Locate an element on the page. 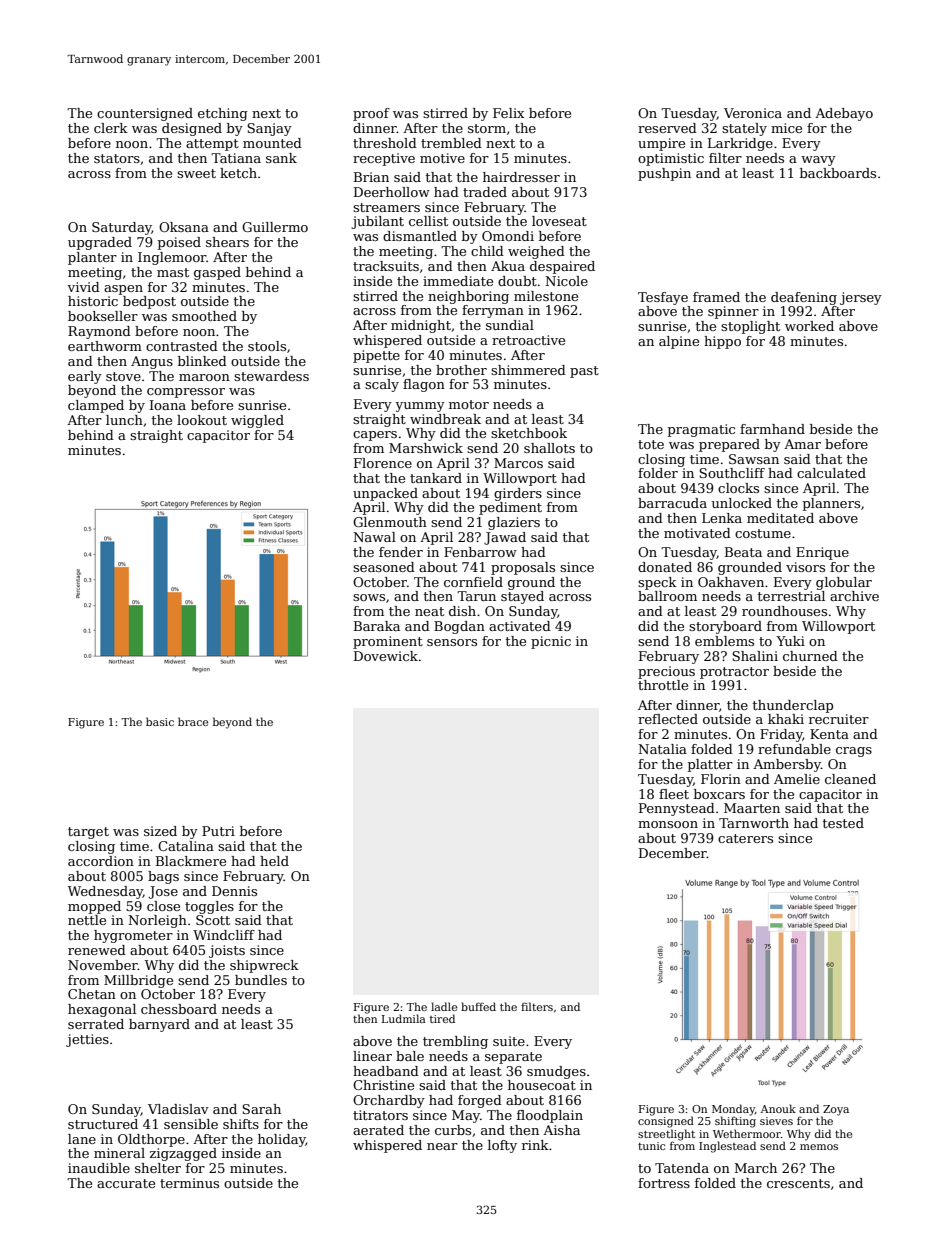 Image resolution: width=952 pixels, height=1233 pixels. nettle is located at coordinates (87, 920).
